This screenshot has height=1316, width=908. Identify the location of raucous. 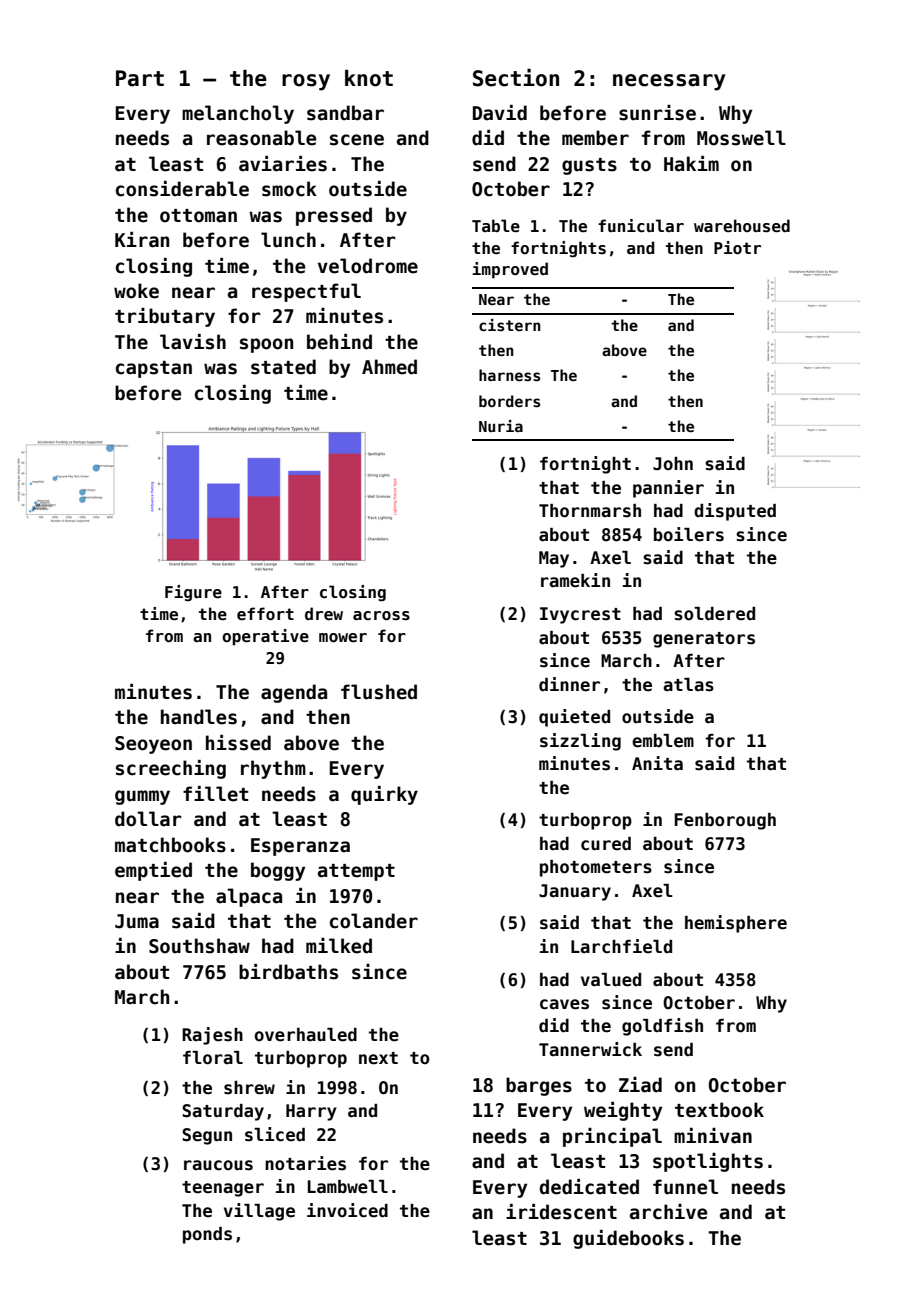
(218, 1165).
